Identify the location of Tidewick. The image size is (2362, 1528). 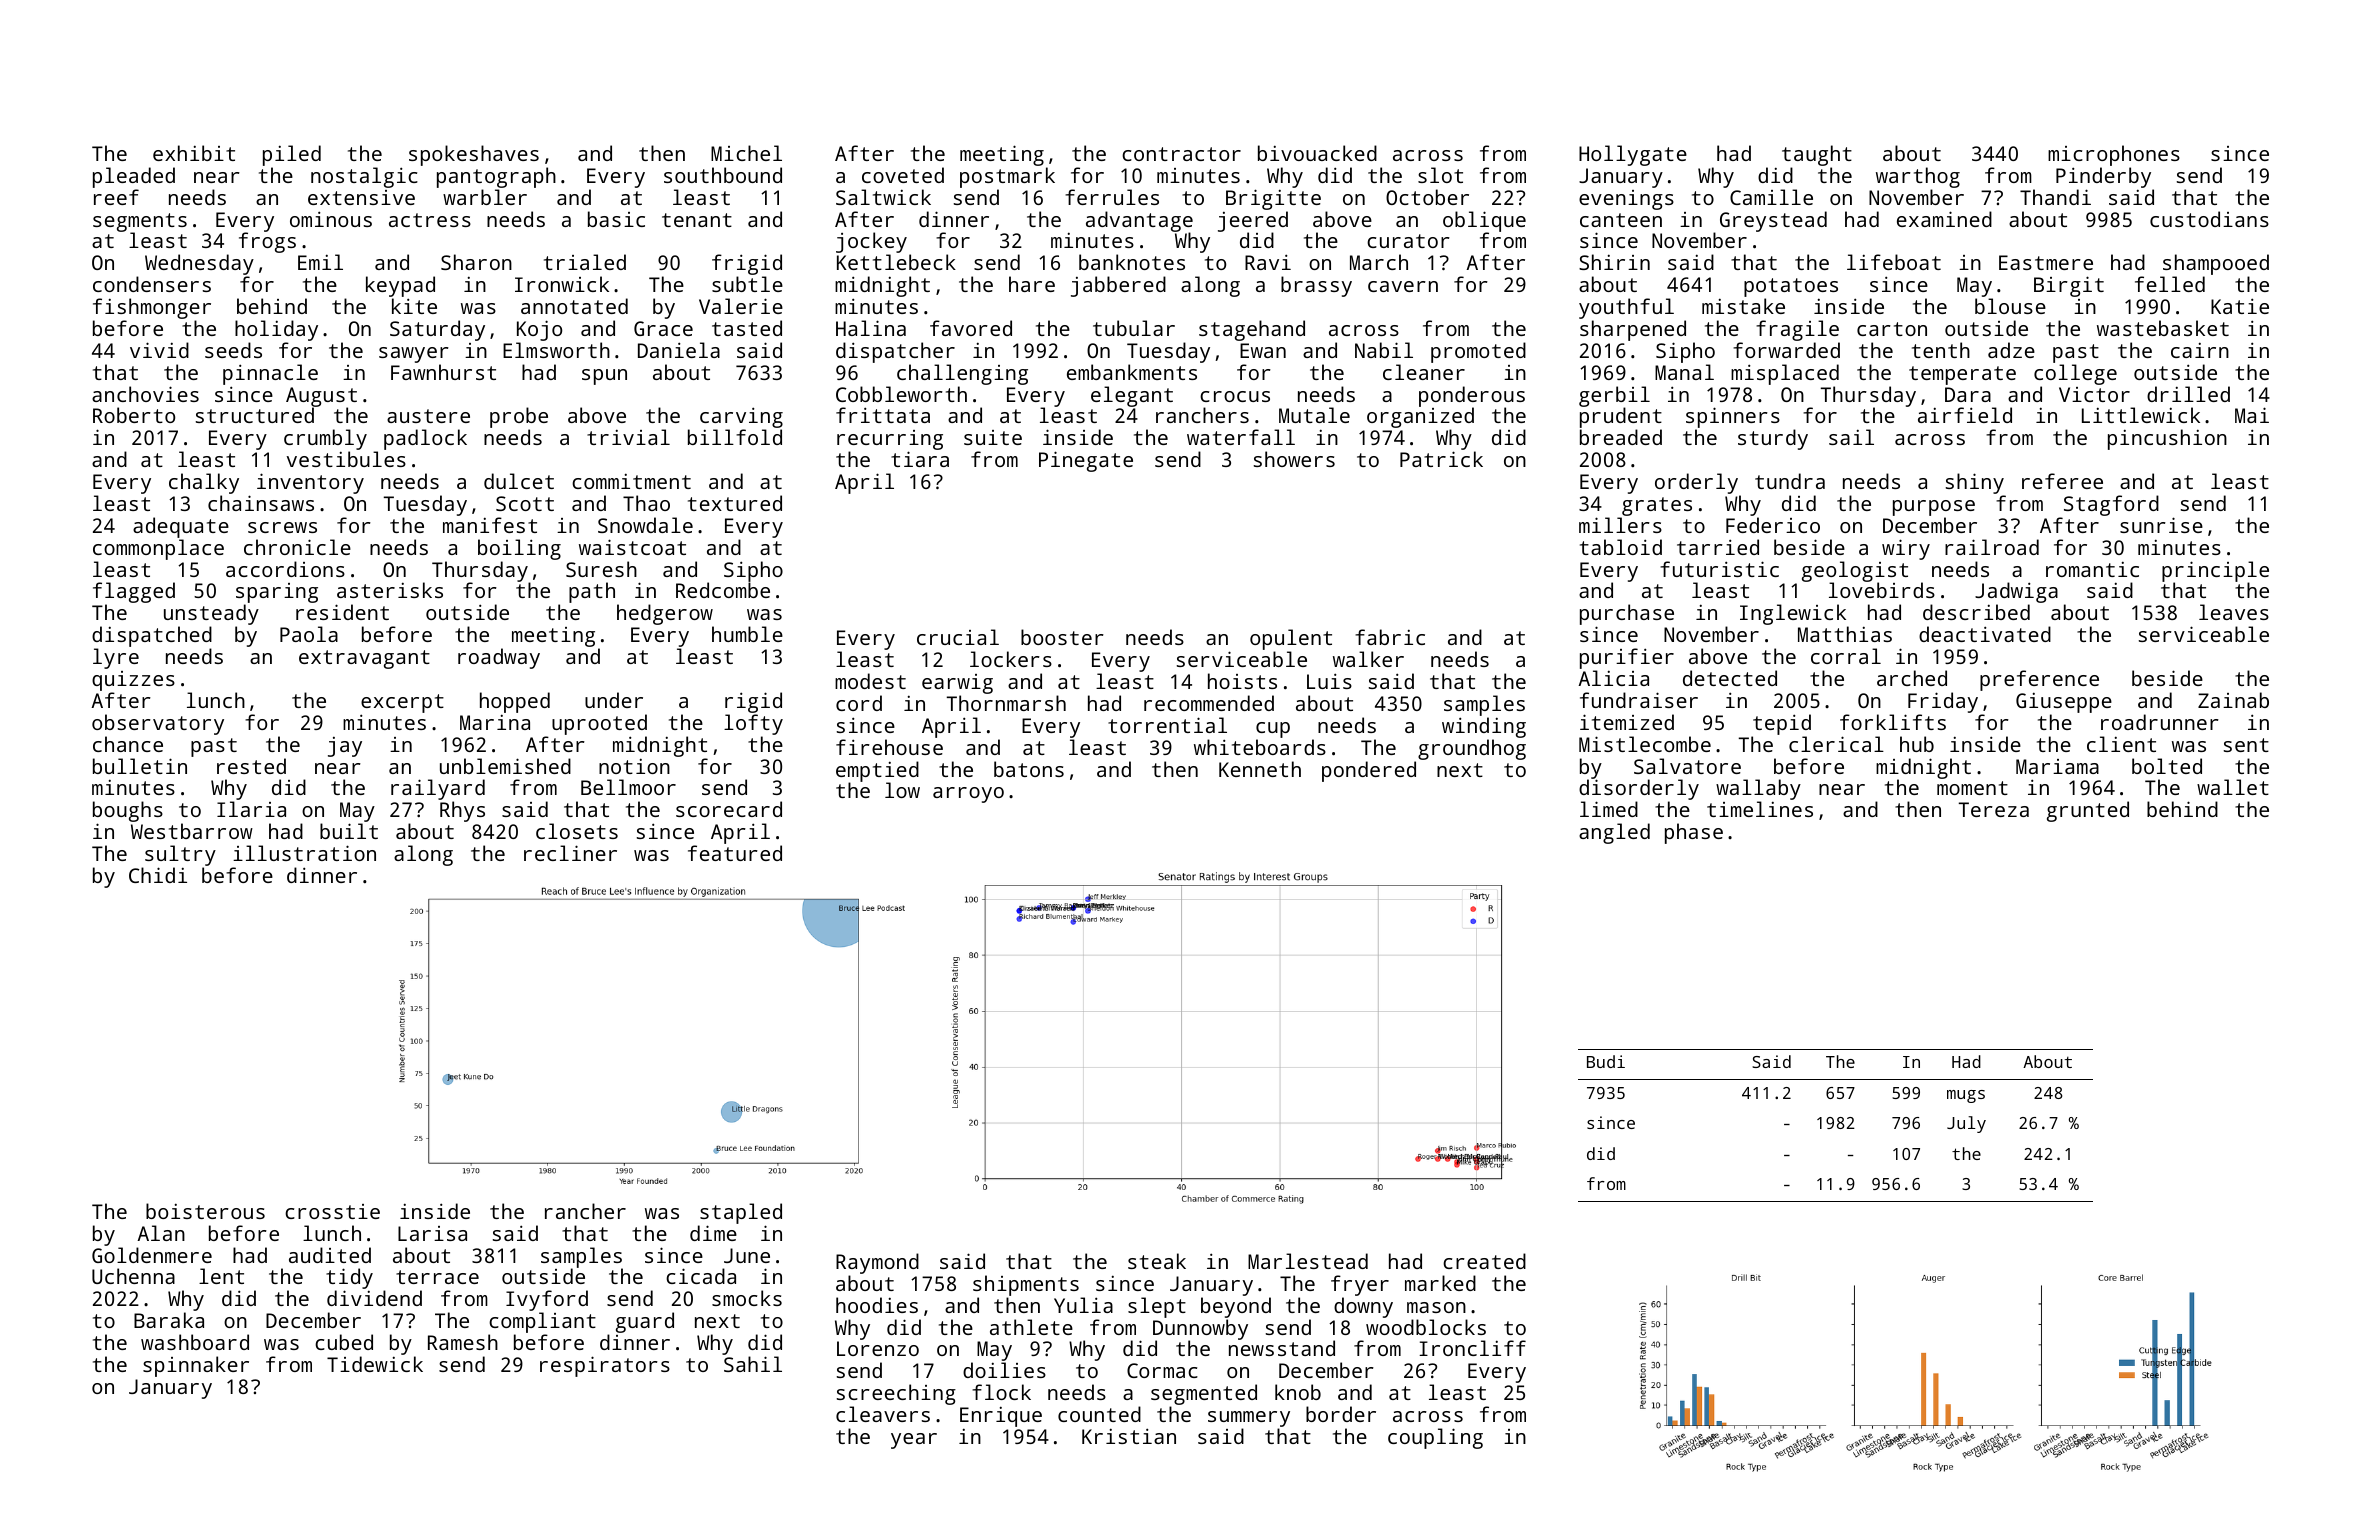
(375, 1364).
